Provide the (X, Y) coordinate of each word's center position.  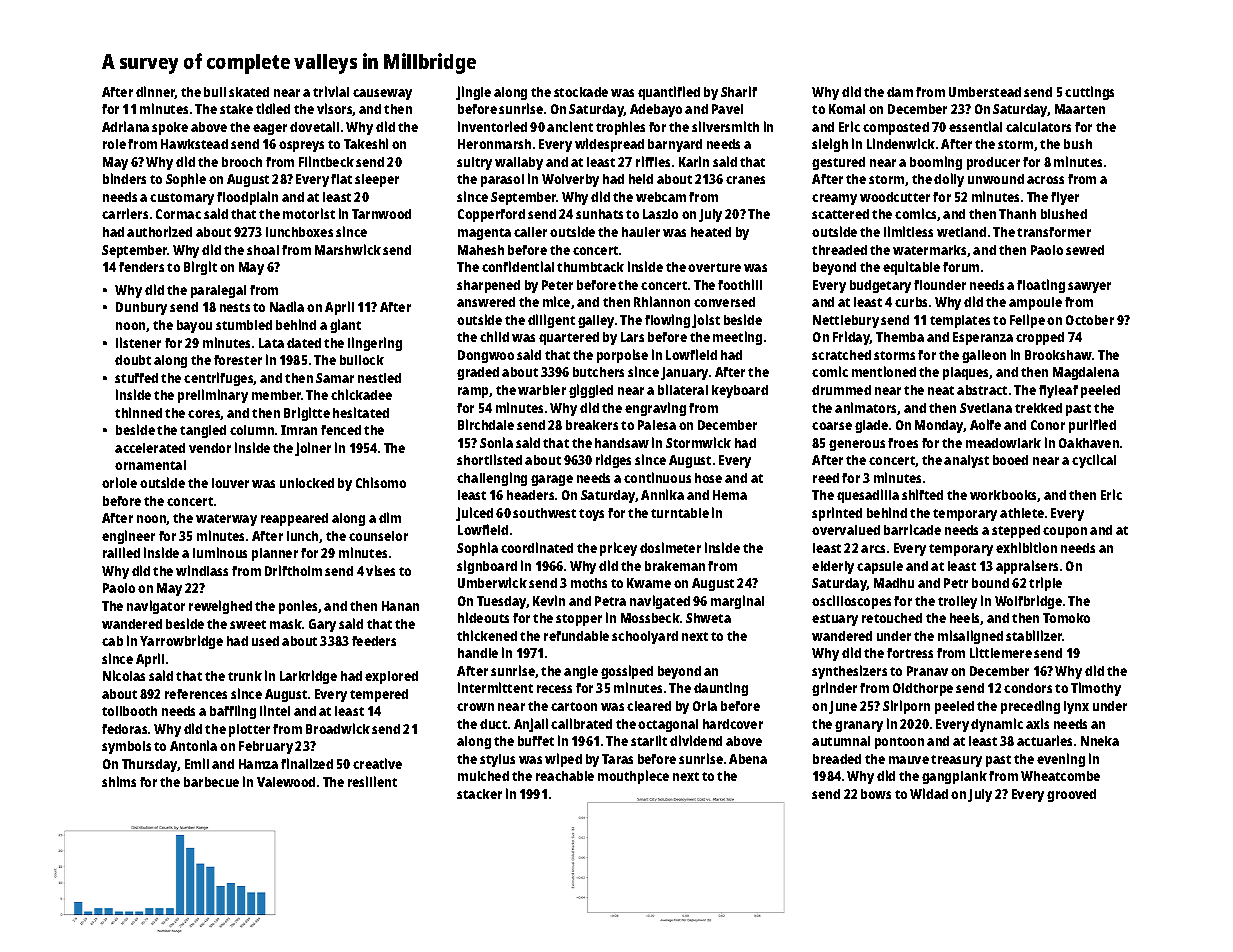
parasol (502, 180)
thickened (487, 635)
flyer (1065, 198)
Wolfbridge (1028, 602)
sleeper (377, 180)
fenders (141, 267)
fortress (910, 653)
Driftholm (293, 570)
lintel (275, 710)
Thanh (1017, 214)
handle (478, 653)
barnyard (675, 145)
